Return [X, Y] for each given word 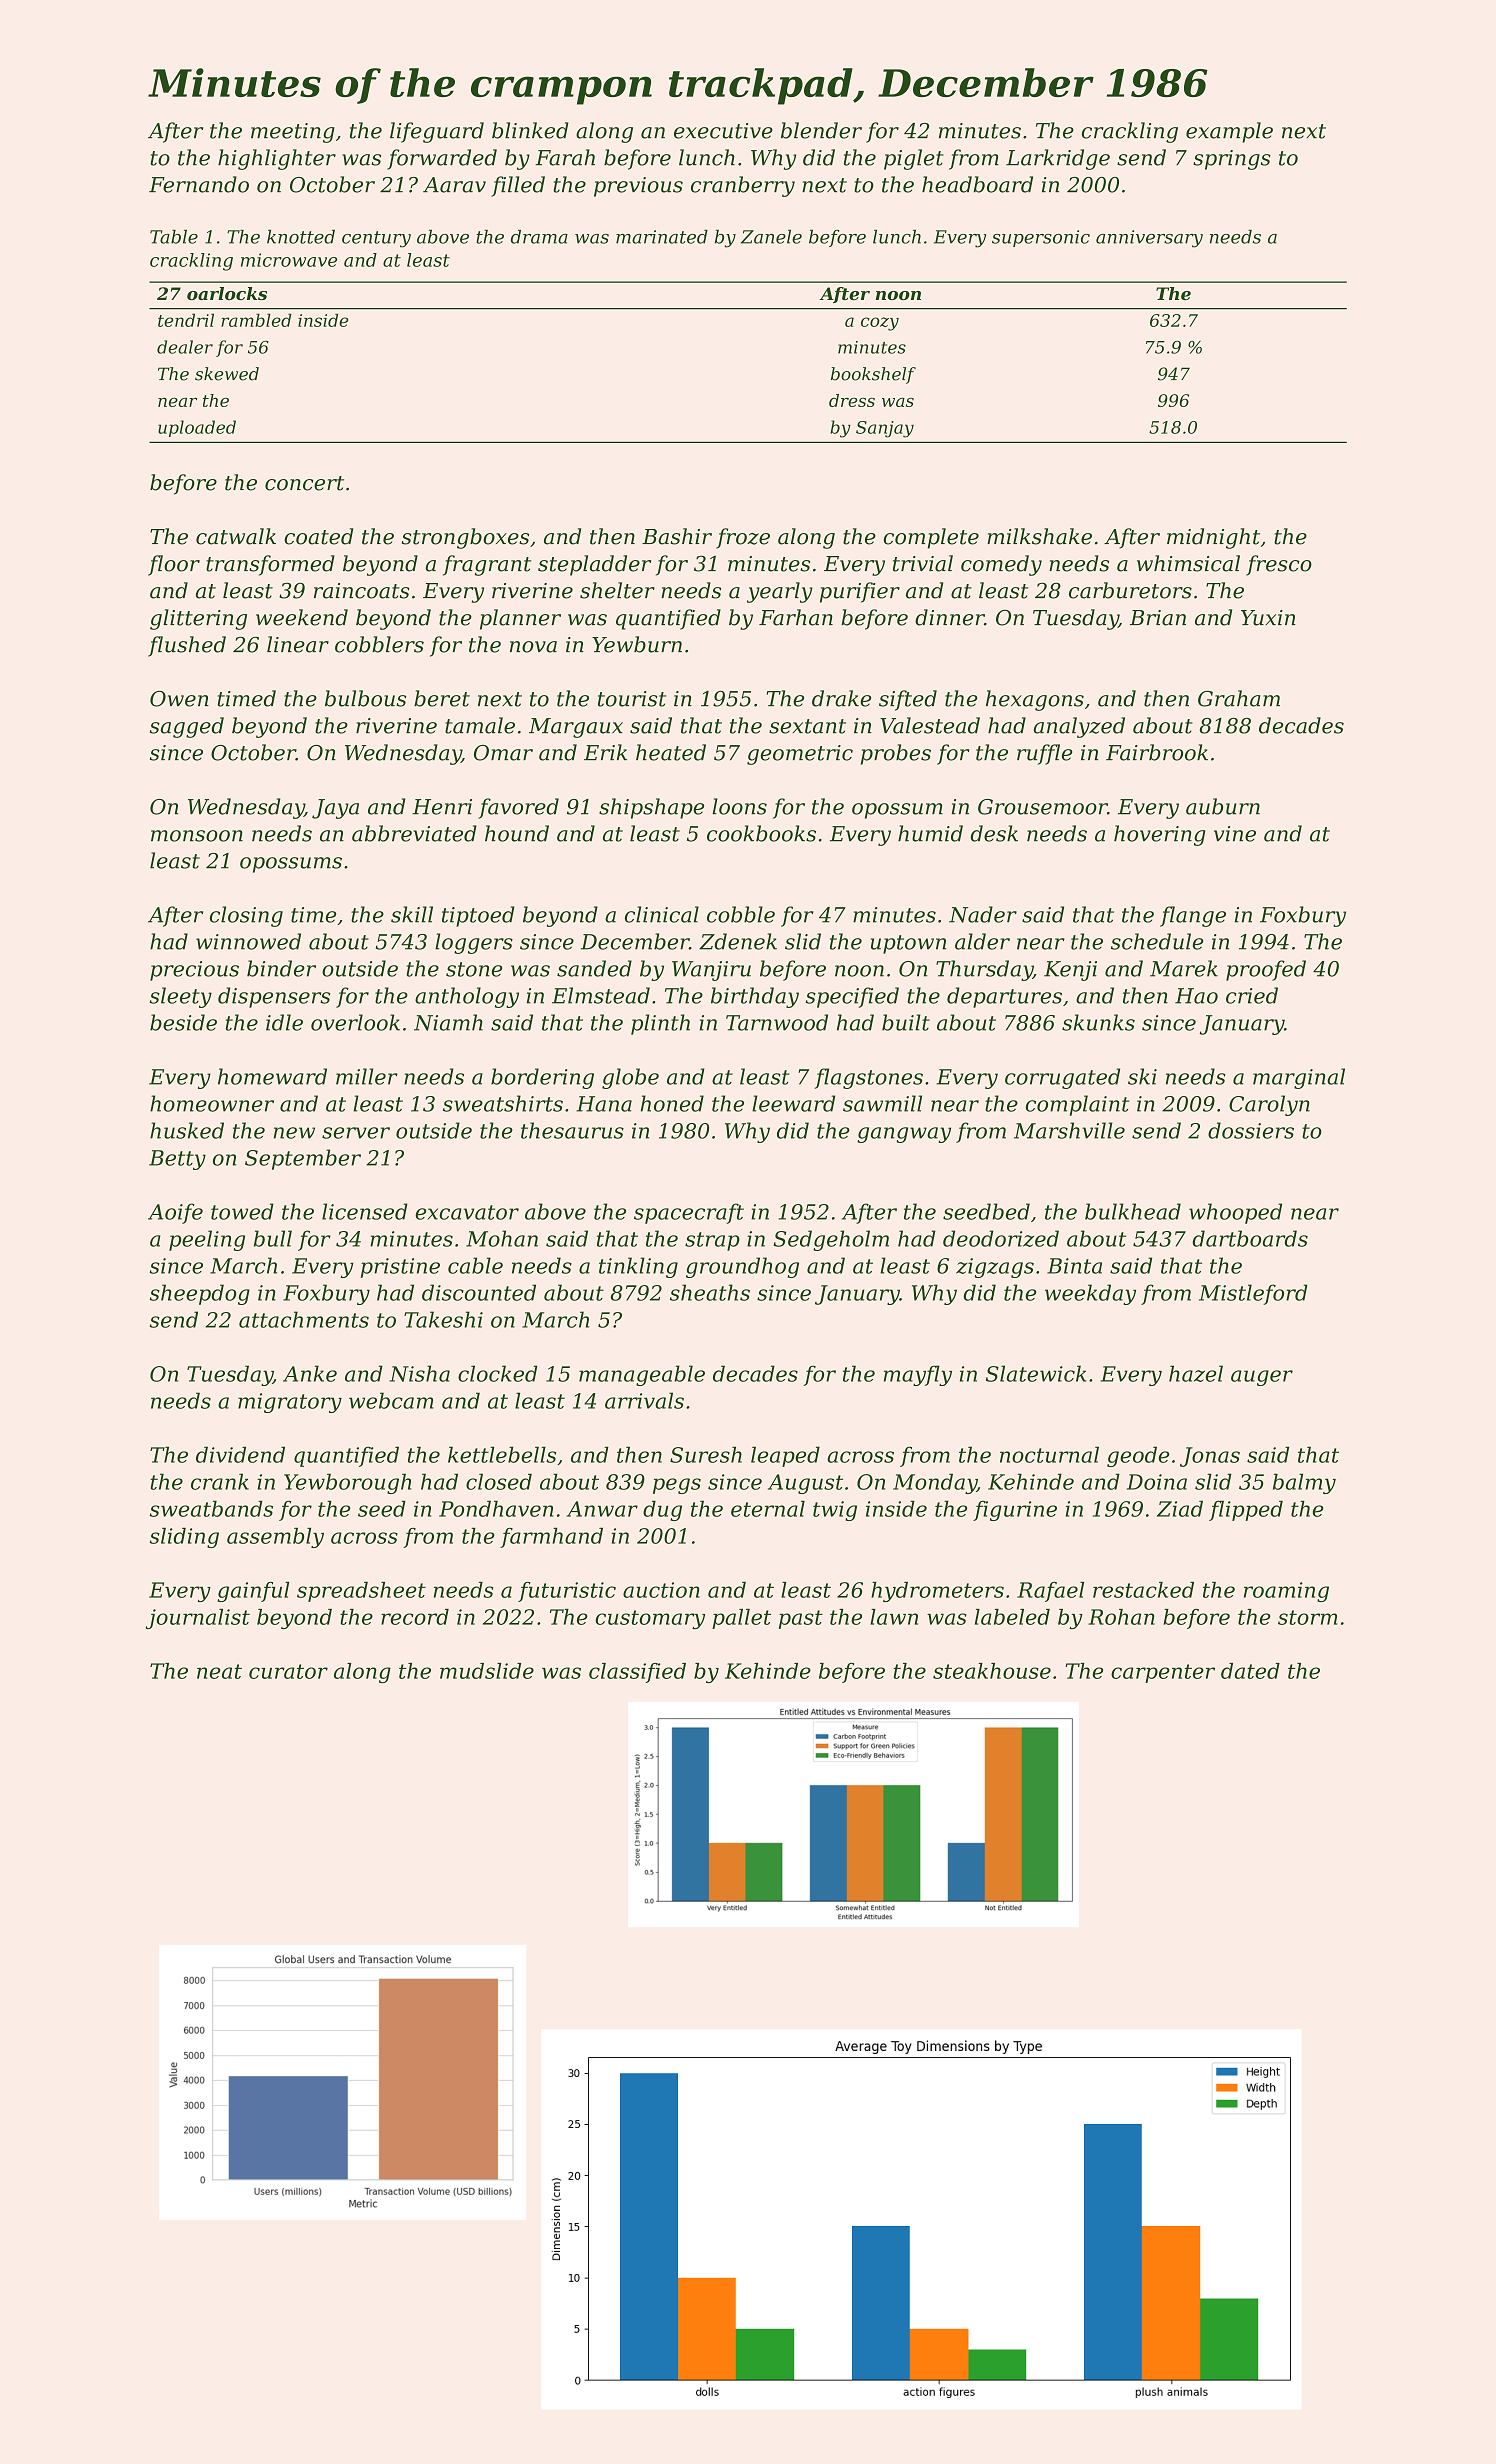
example [1229, 132]
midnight [1213, 538]
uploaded [197, 428]
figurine [1015, 1511]
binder [281, 968]
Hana [604, 1104]
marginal [1299, 1078]
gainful [253, 1592]
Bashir [677, 536]
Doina [1157, 1482]
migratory [290, 1403]
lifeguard [437, 132]
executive [723, 131]
